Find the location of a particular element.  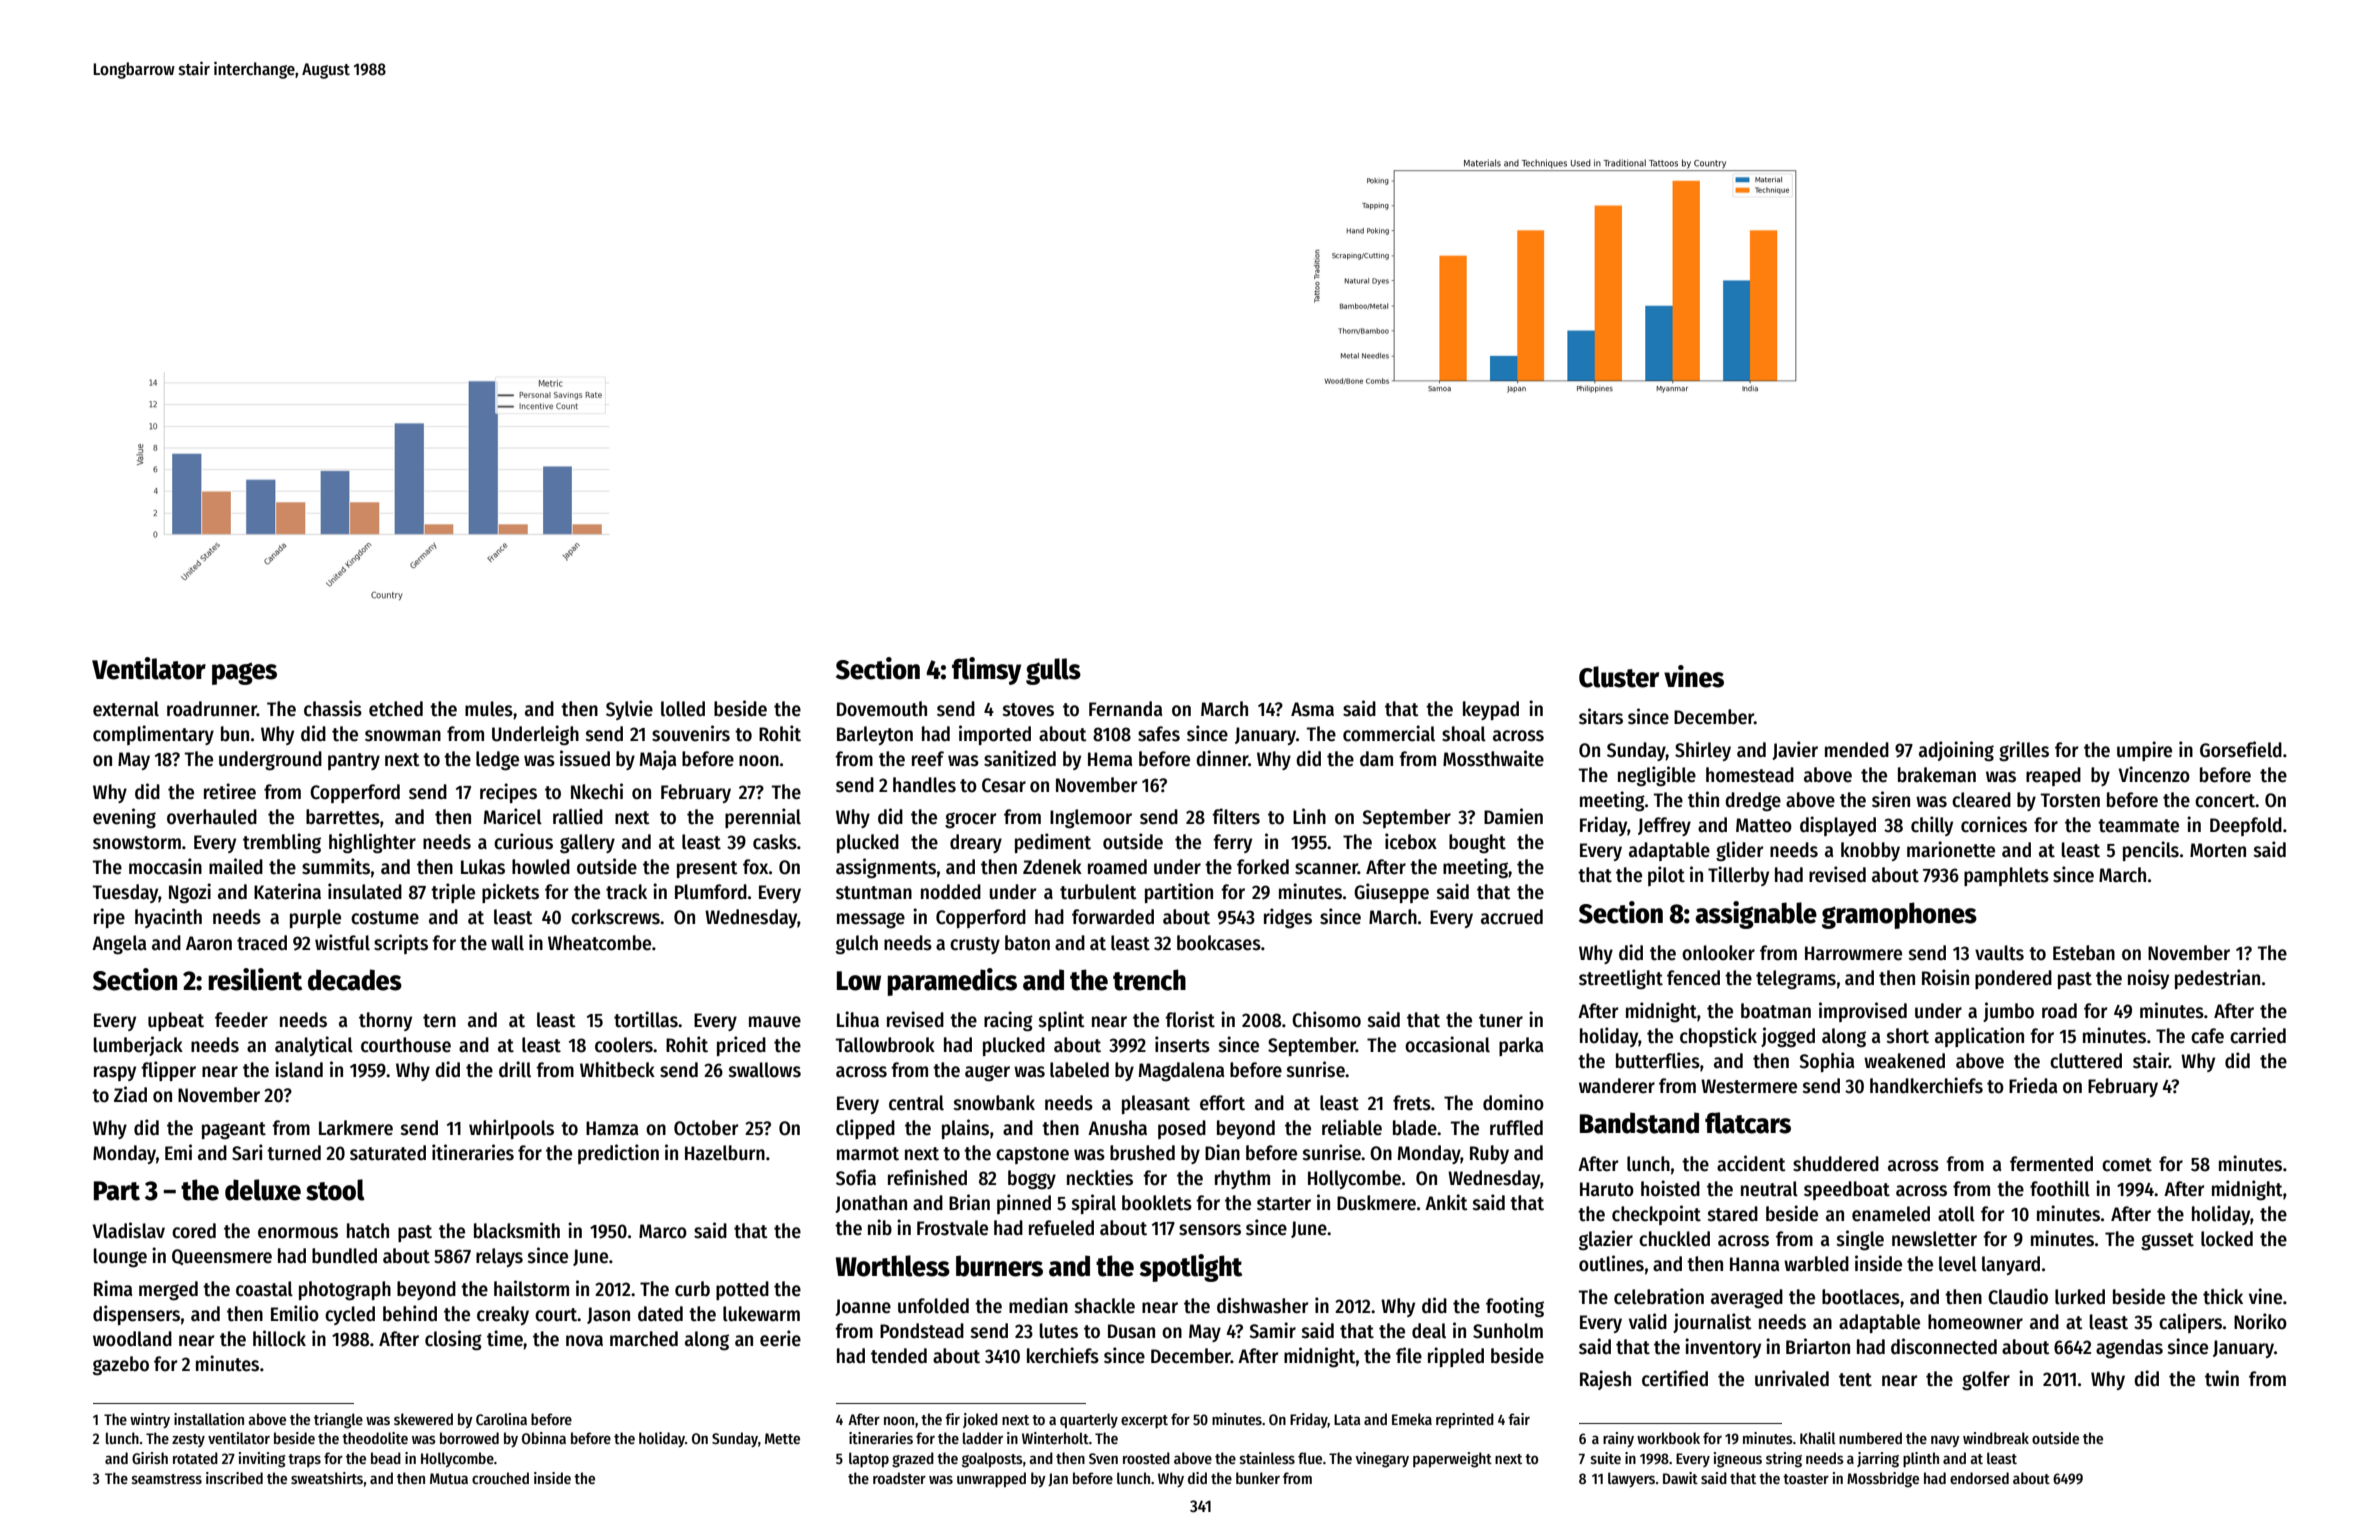

Frieda is located at coordinates (2033, 1085).
